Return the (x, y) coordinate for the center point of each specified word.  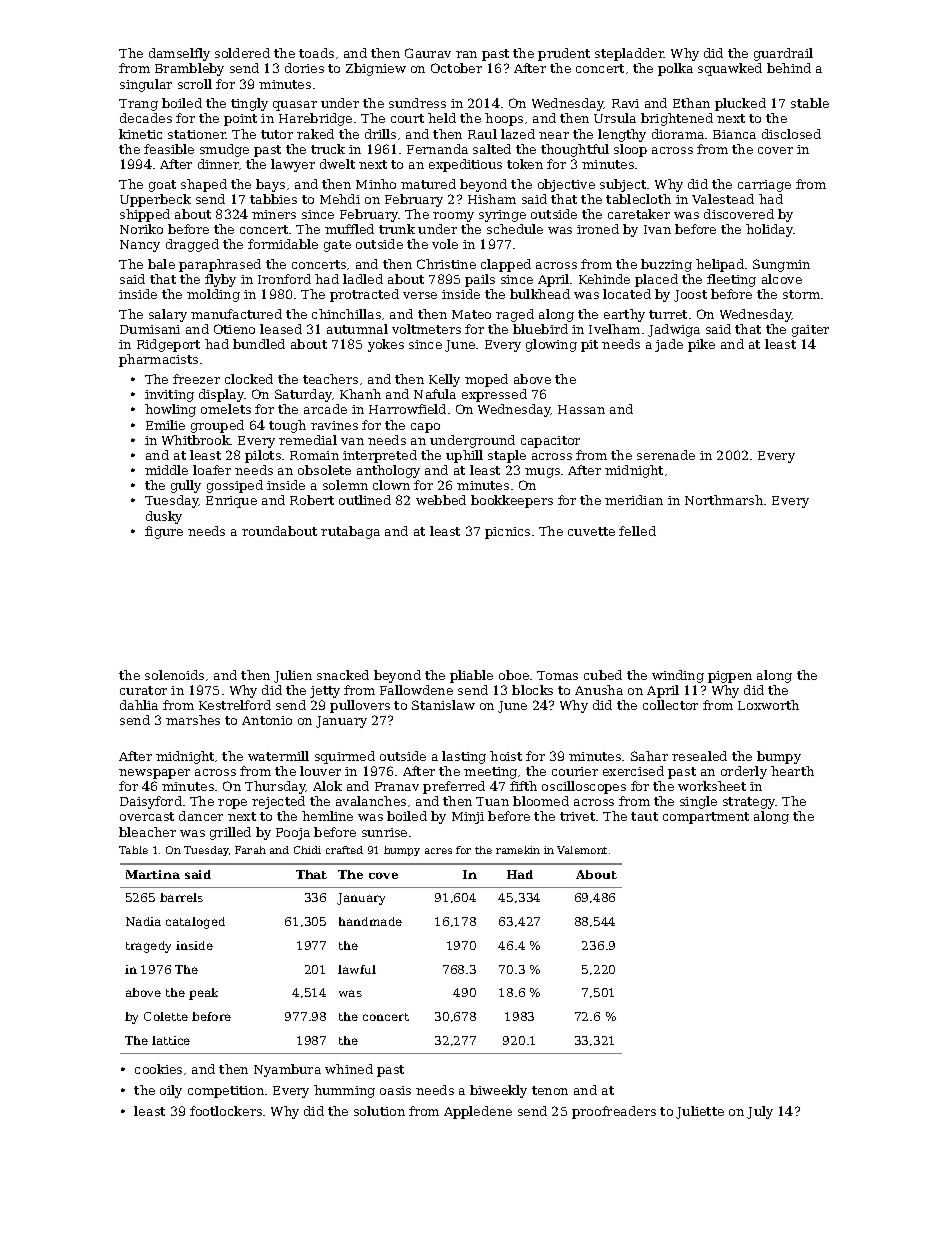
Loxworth (768, 705)
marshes (193, 720)
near (554, 135)
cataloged (195, 923)
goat (162, 186)
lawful (357, 969)
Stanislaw (443, 705)
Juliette (700, 1112)
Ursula (615, 118)
